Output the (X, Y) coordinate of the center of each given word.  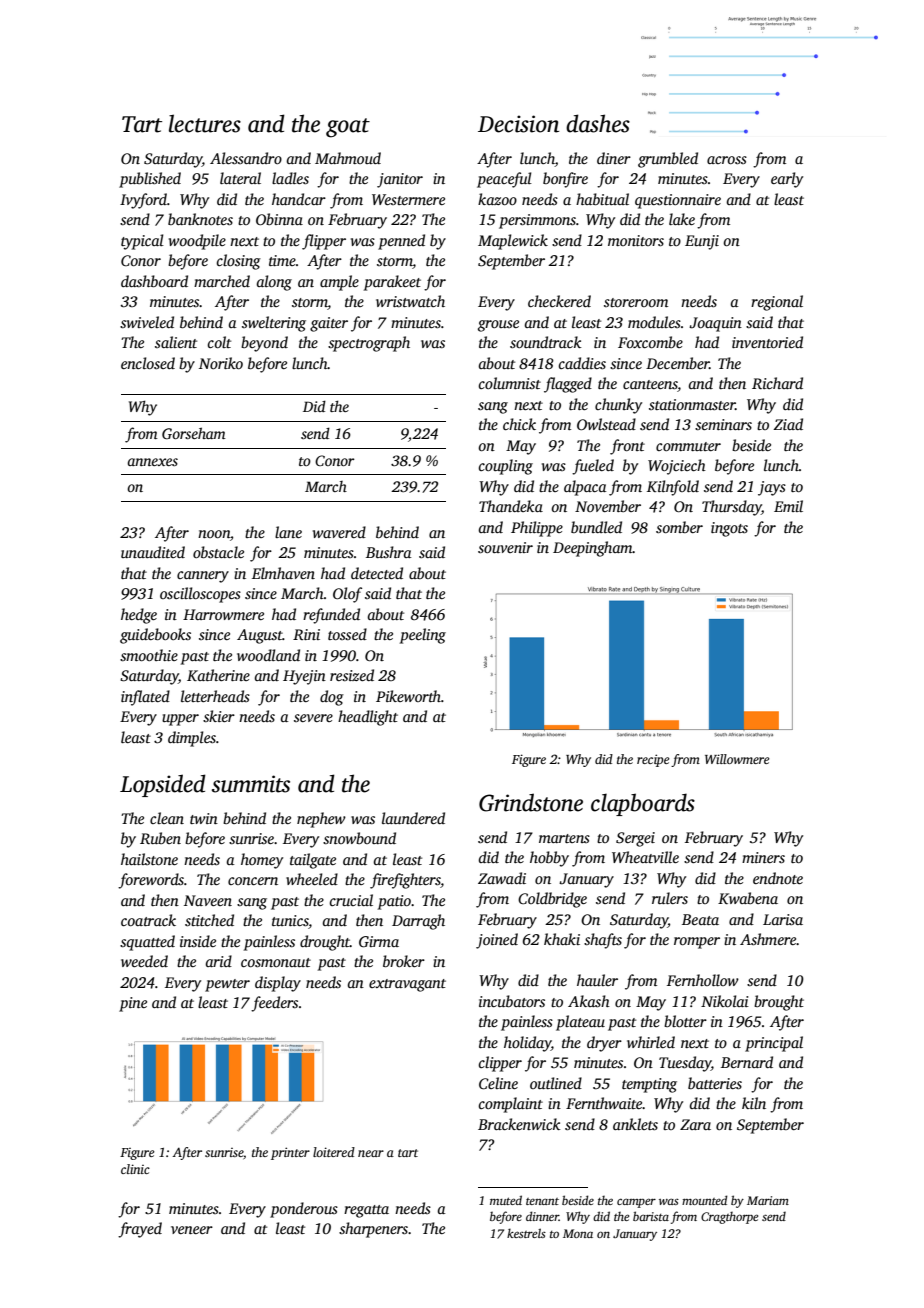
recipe (653, 760)
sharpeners (373, 1230)
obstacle (218, 552)
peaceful (504, 180)
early (787, 180)
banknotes (200, 219)
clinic (135, 1169)
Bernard (747, 1062)
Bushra (389, 552)
